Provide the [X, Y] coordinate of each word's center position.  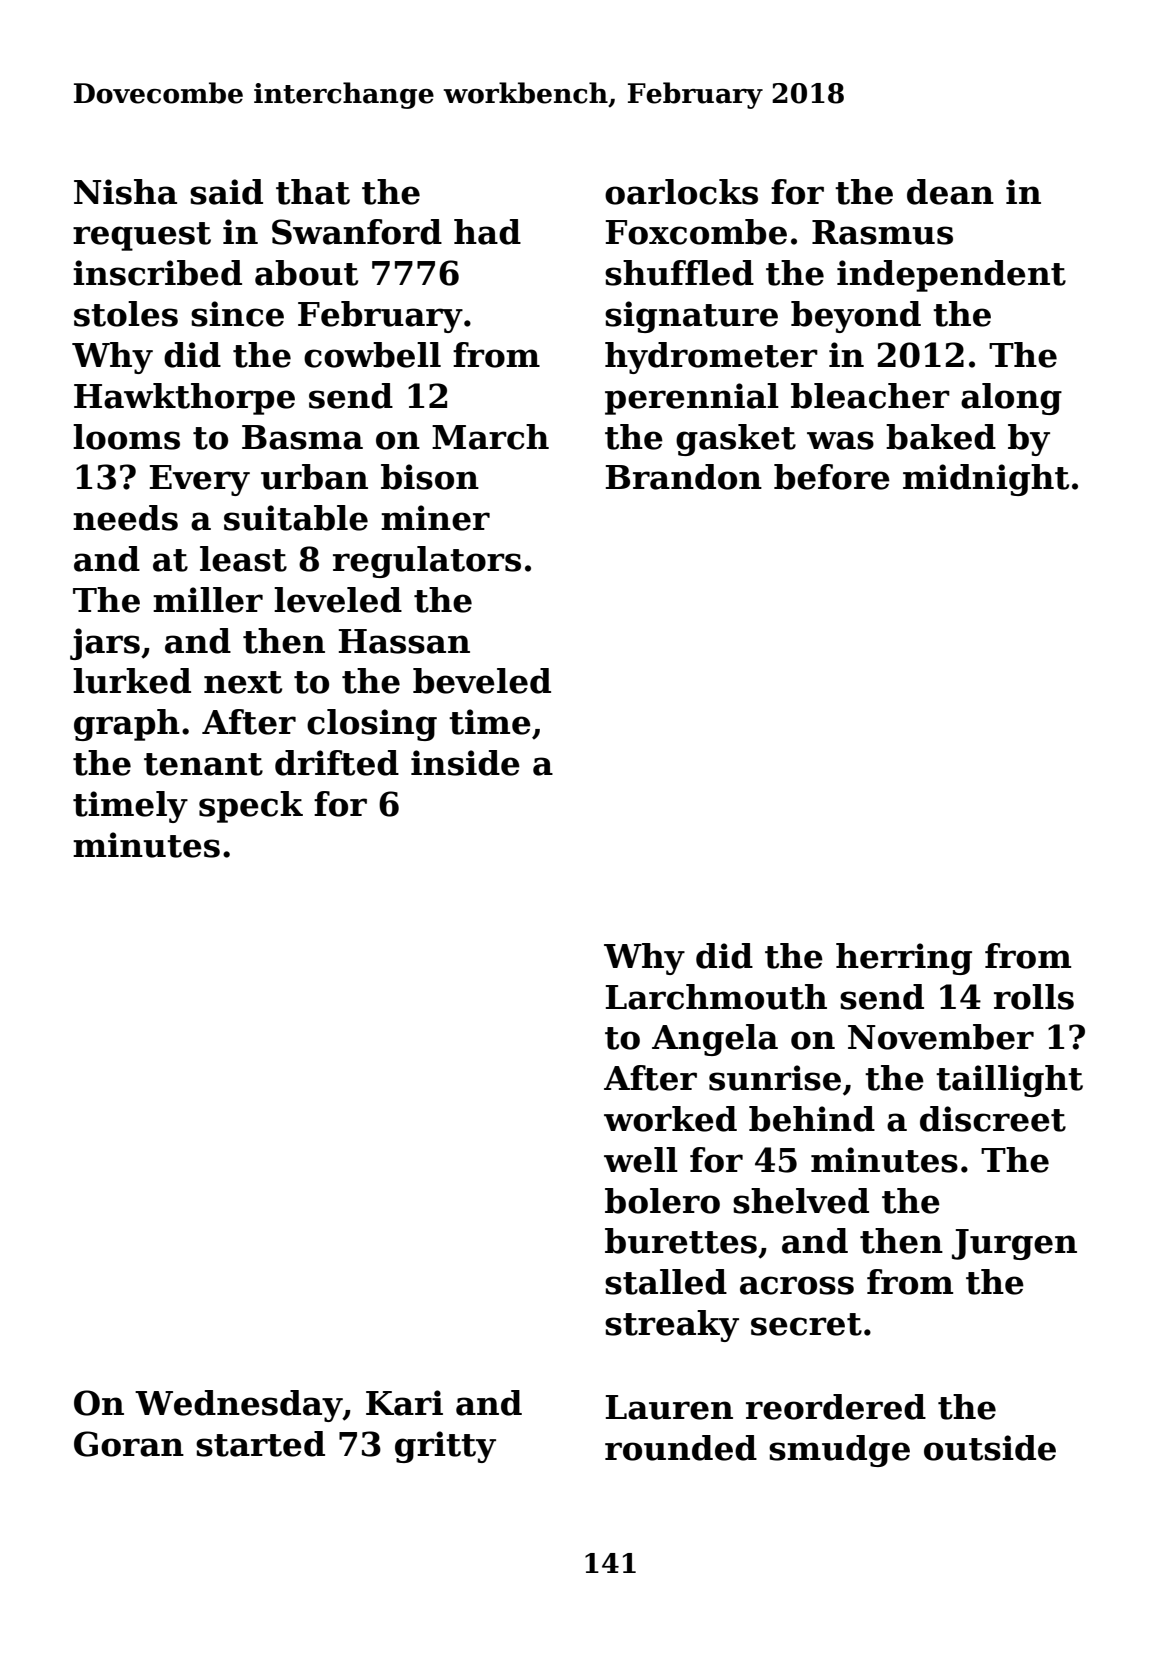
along [1011, 399]
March [490, 437]
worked [670, 1119]
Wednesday [239, 1406]
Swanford [357, 232]
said [226, 192]
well [641, 1160]
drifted [337, 763]
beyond [856, 317]
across [797, 1285]
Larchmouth [716, 997]
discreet [993, 1119]
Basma [302, 437]
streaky [672, 1326]
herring [904, 959]
